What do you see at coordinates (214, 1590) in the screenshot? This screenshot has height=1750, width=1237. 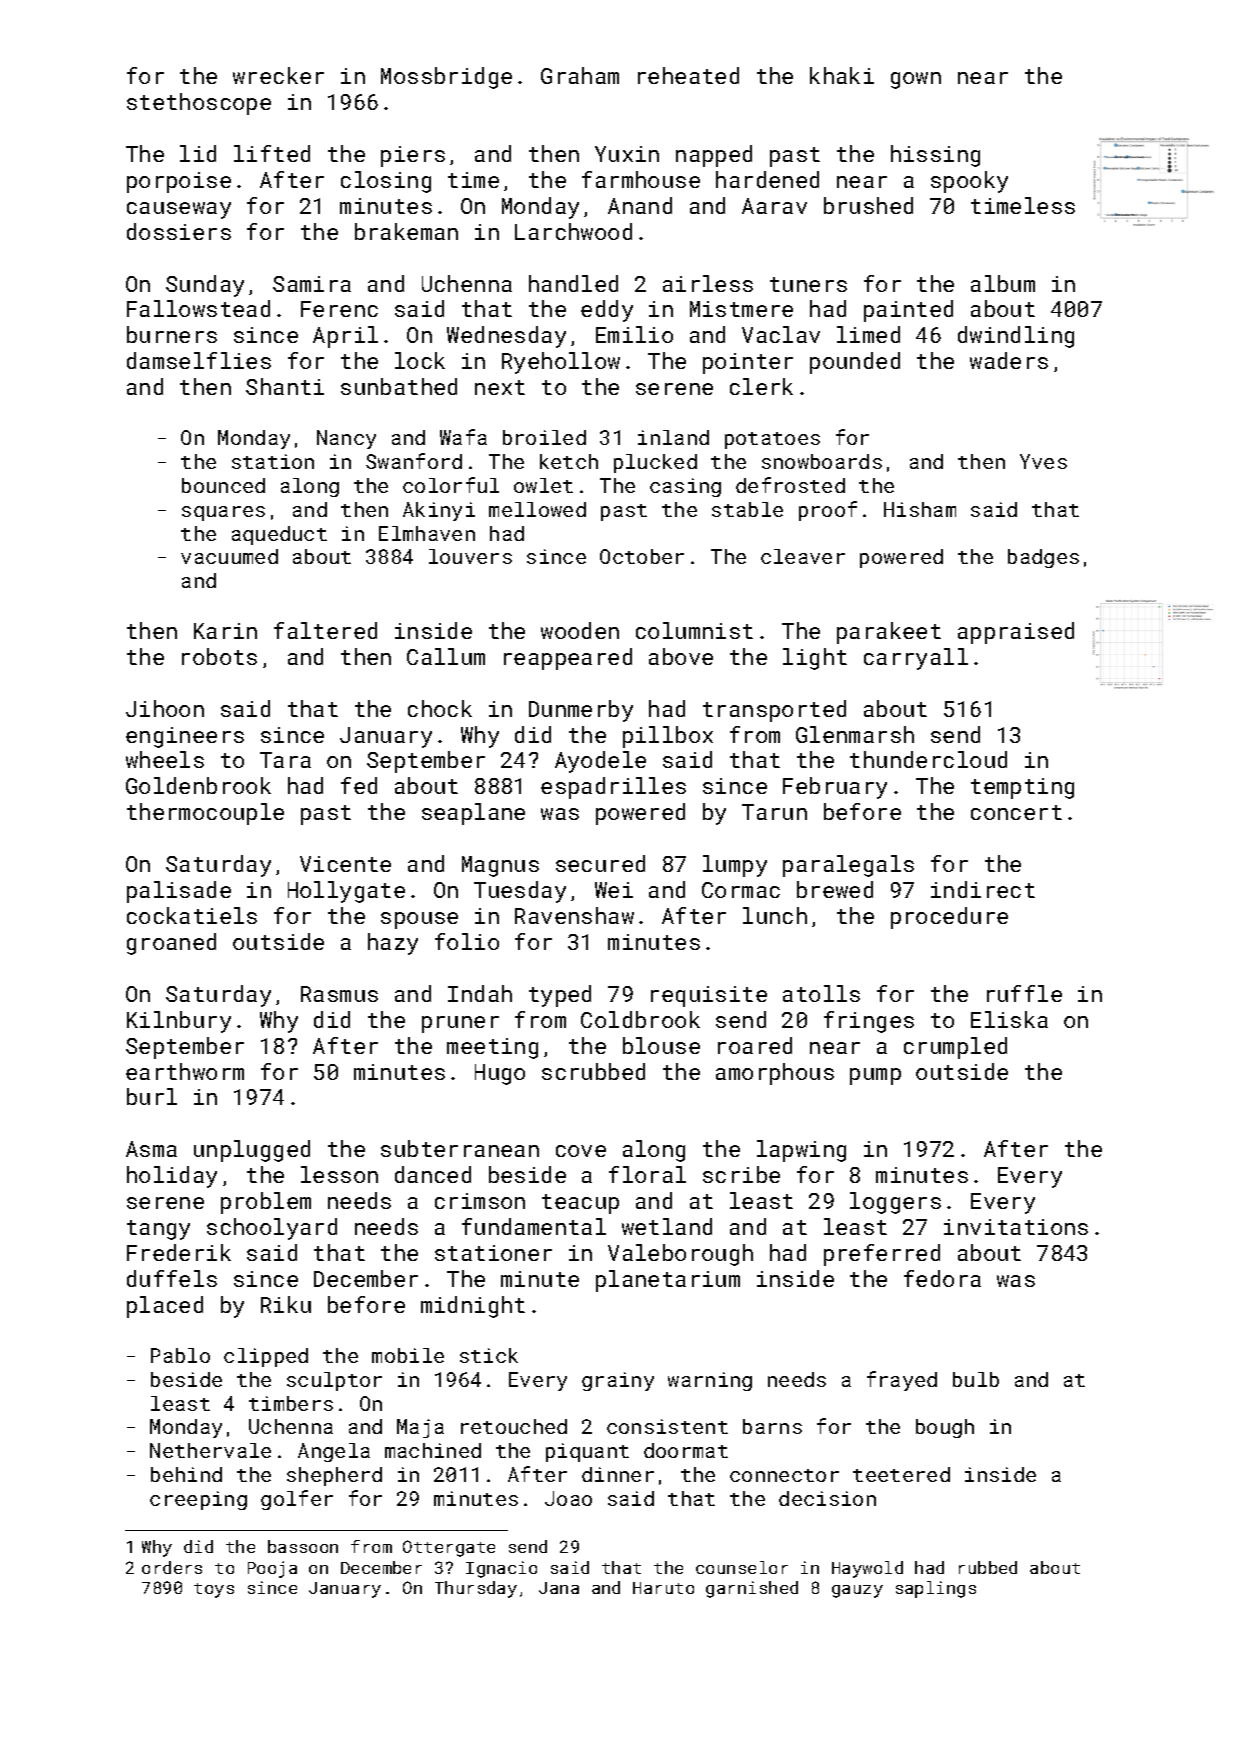 I see `toys` at bounding box center [214, 1590].
